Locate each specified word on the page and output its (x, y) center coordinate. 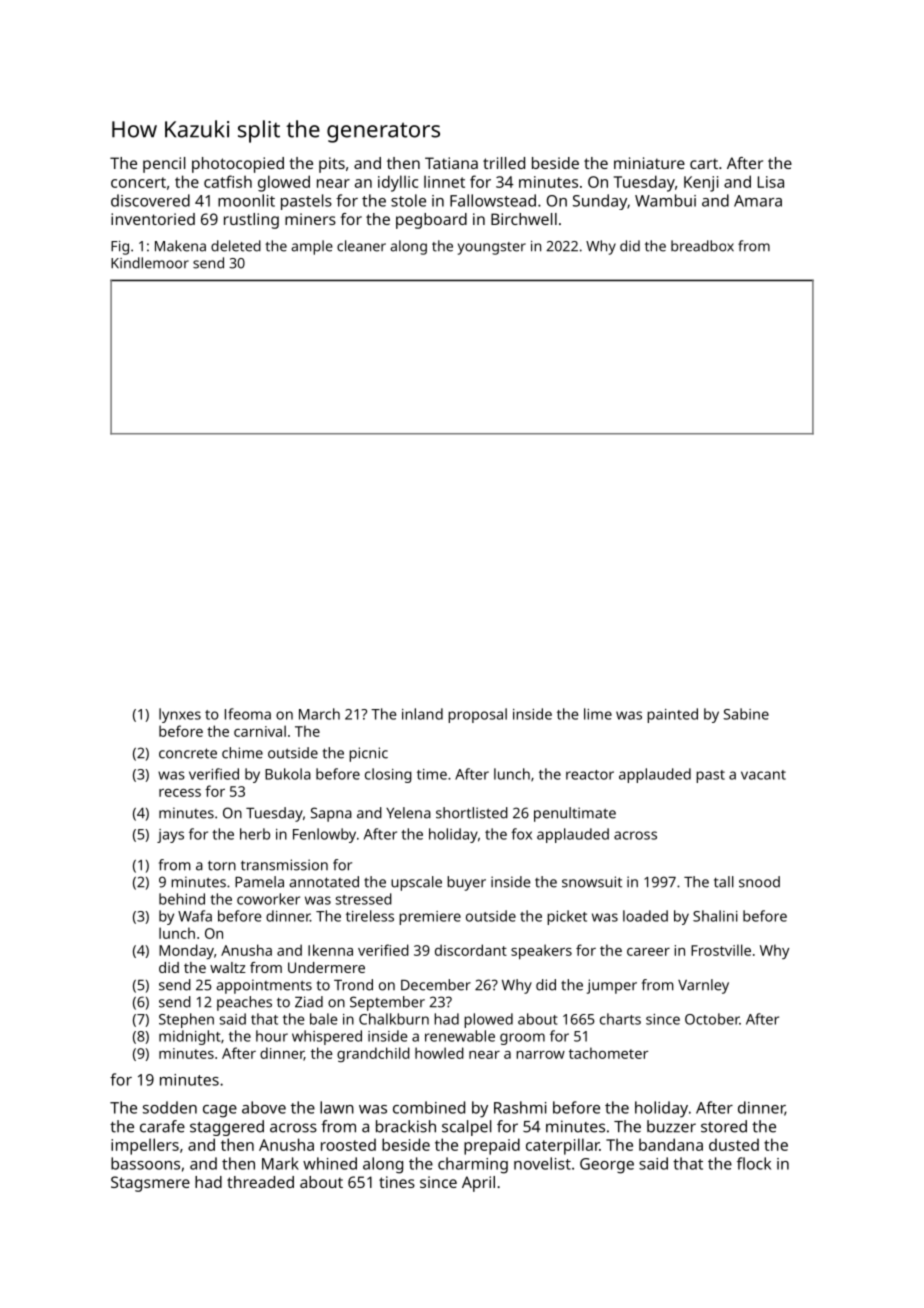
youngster (492, 248)
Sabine (746, 714)
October (712, 1019)
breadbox (702, 246)
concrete (188, 753)
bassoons (145, 1163)
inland (422, 714)
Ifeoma (248, 714)
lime (598, 714)
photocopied (238, 165)
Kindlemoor (150, 263)
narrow (540, 1055)
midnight (190, 1037)
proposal (477, 715)
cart (704, 163)
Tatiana (451, 163)
